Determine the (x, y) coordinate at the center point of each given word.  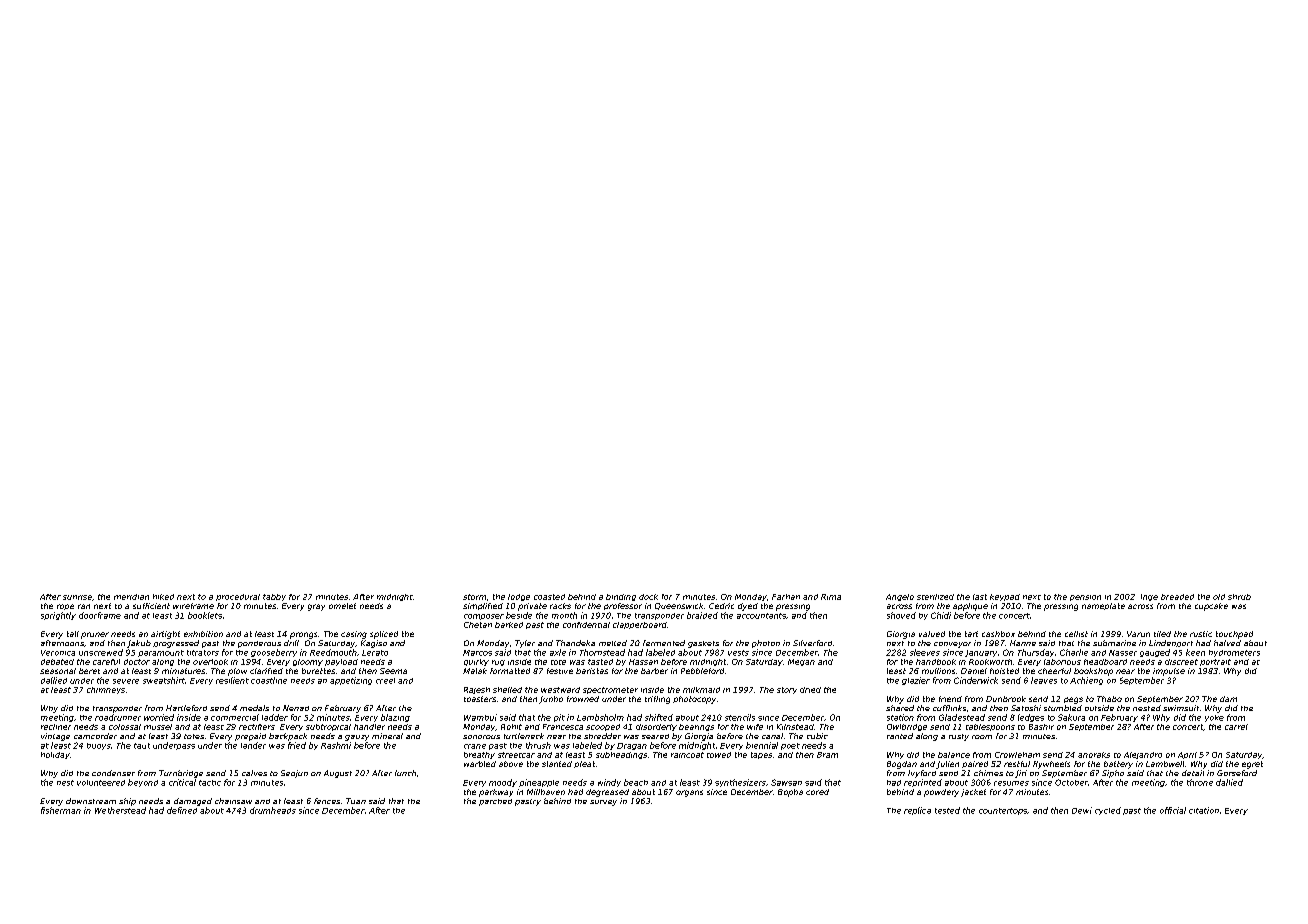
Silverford (812, 643)
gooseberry (274, 653)
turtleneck (524, 736)
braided (702, 615)
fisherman (61, 810)
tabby (274, 597)
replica (917, 811)
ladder (275, 717)
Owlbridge (907, 727)
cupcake (1211, 607)
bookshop (1093, 672)
